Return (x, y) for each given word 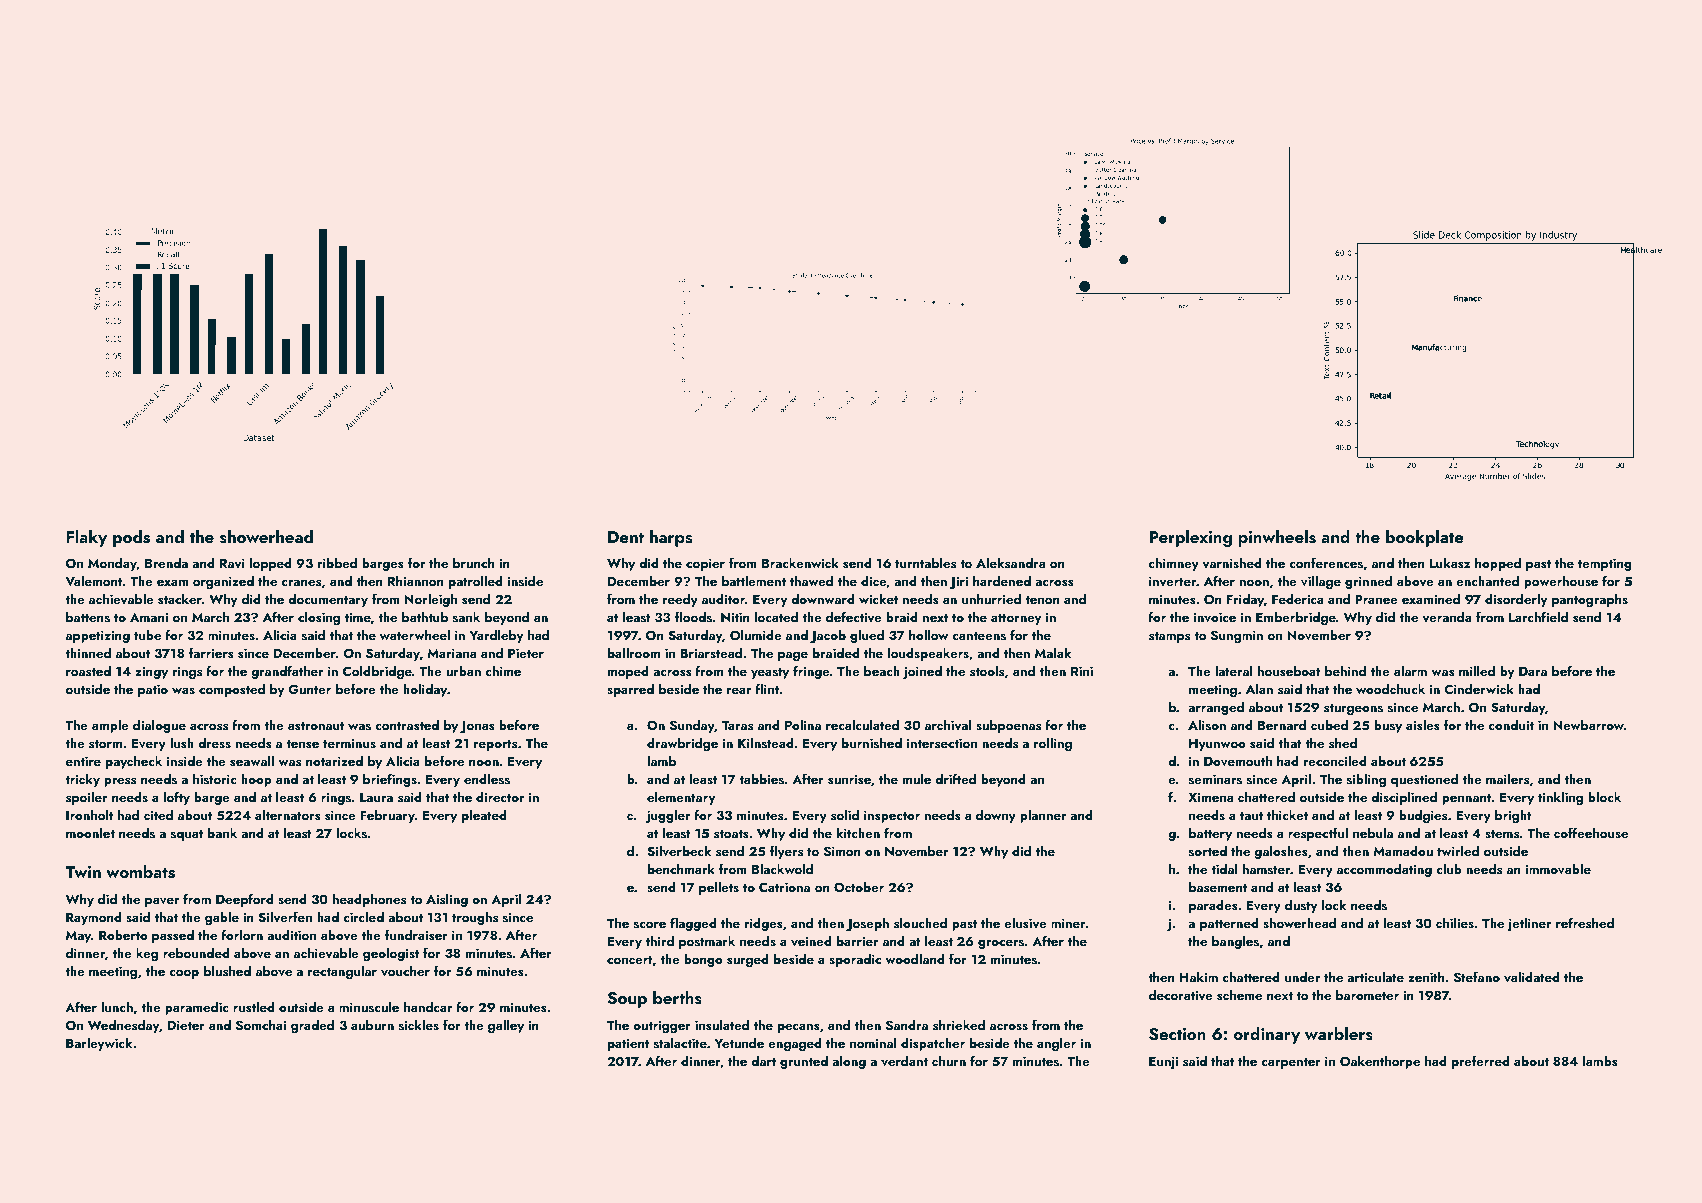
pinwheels (1277, 538)
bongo (703, 960)
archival (948, 724)
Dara (1533, 671)
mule (917, 778)
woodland (915, 958)
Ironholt (89, 814)
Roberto (123, 934)
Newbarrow (1588, 724)
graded (312, 1026)
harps (671, 538)
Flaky (86, 538)
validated (1532, 977)
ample (110, 726)
